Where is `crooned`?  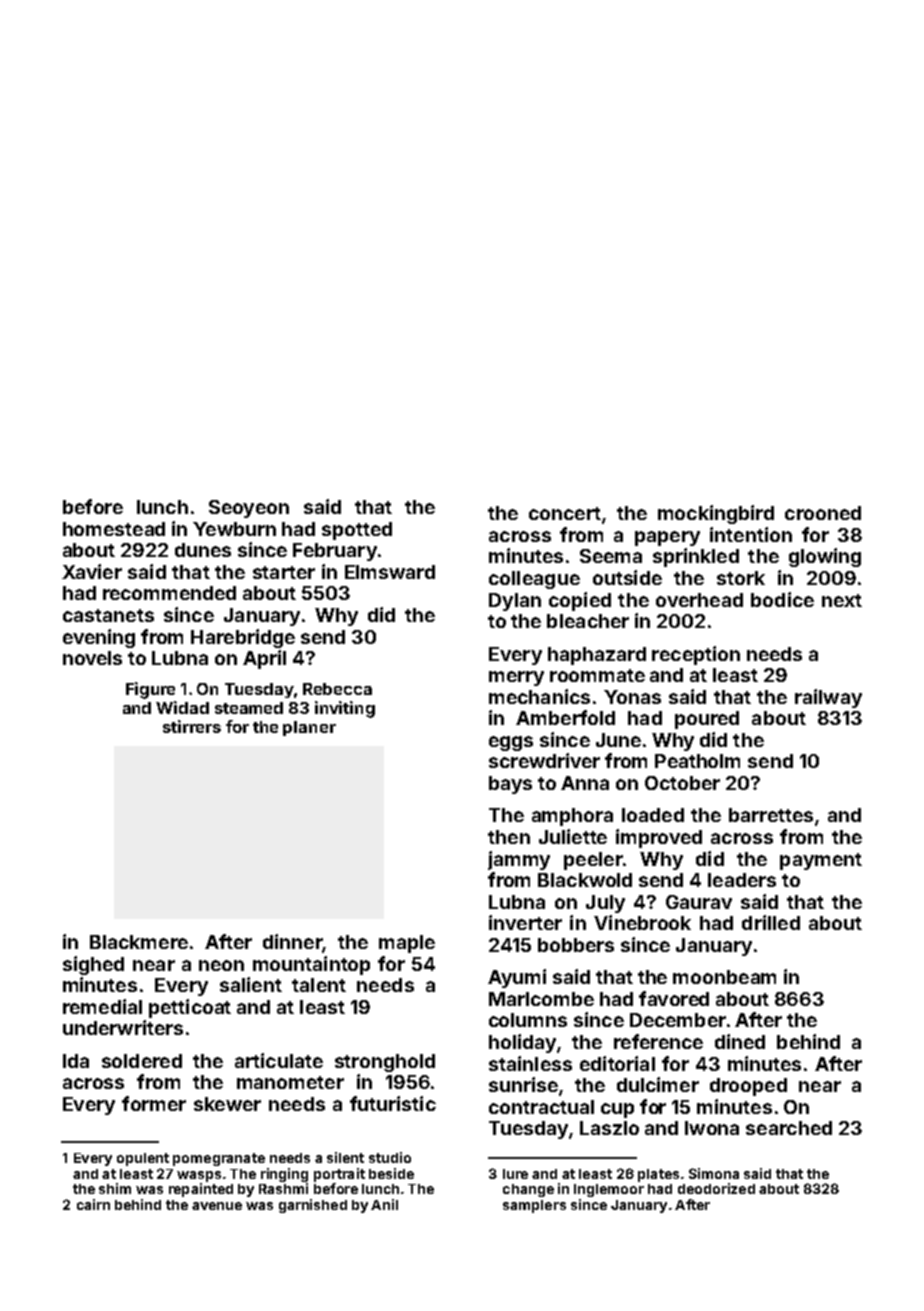 crooned is located at coordinates (823, 513).
